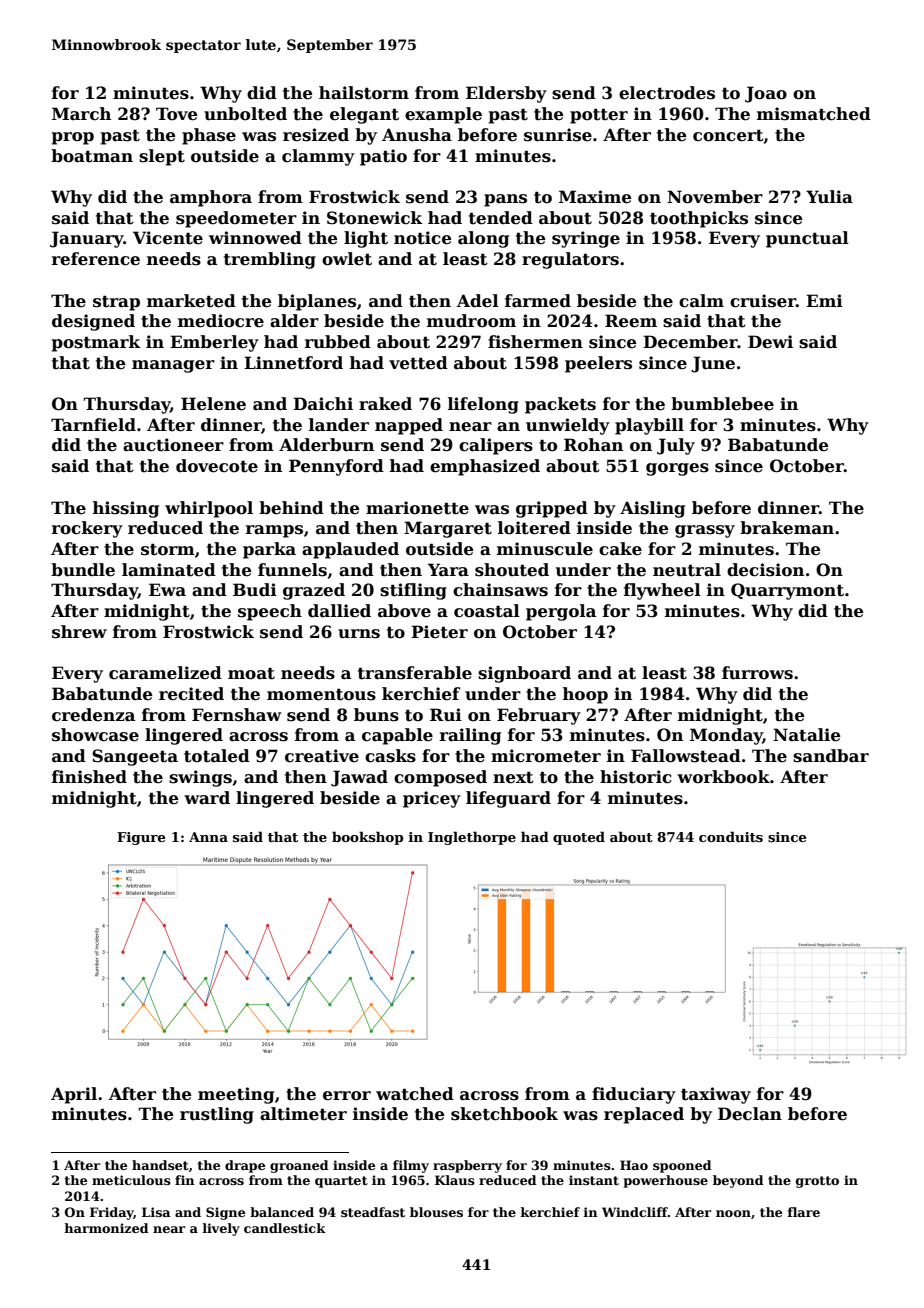 Image resolution: width=924 pixels, height=1308 pixels. Describe the element at coordinates (682, 1166) in the screenshot. I see `spooned` at that location.
